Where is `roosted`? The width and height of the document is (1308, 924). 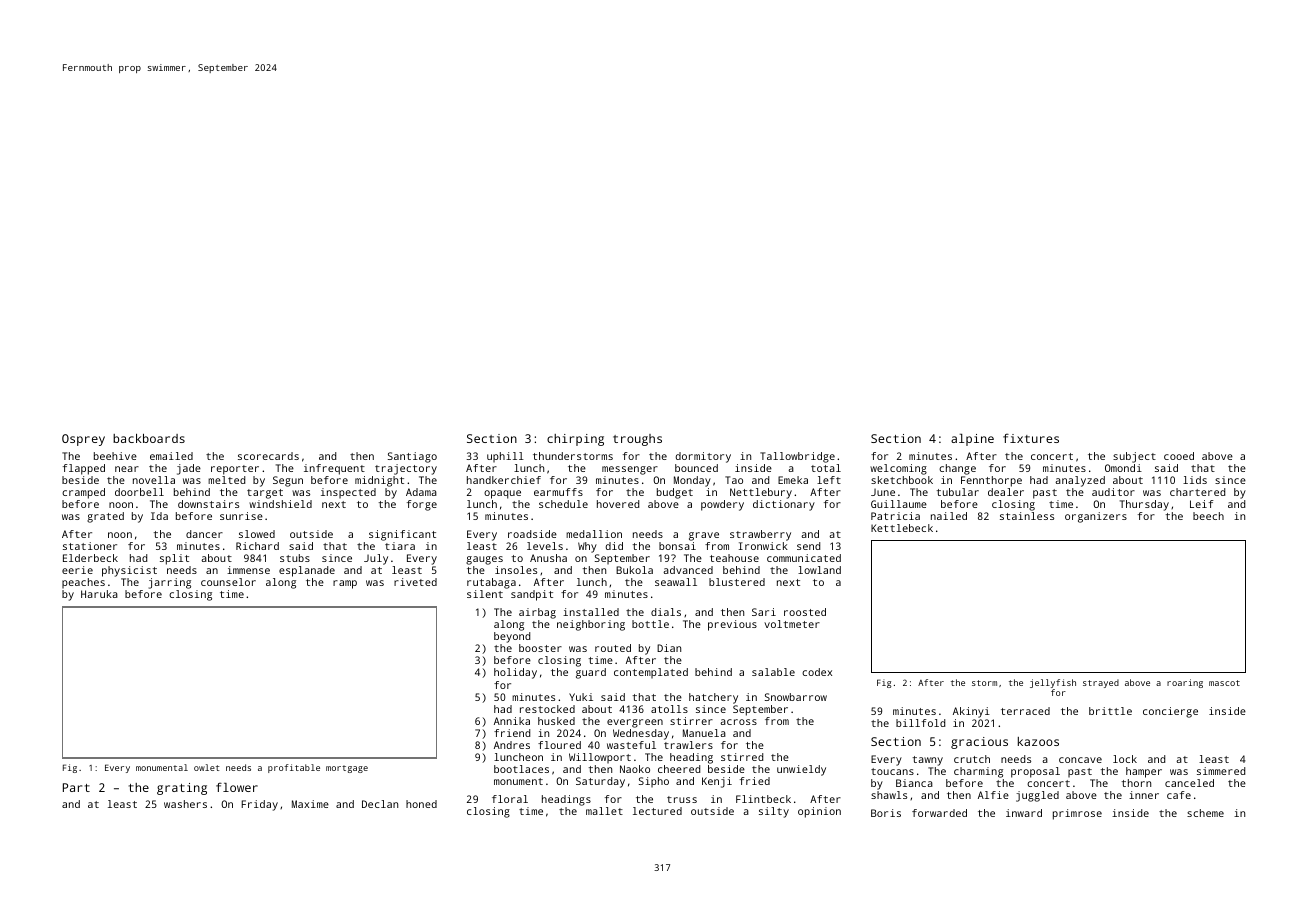
roosted is located at coordinates (805, 612).
